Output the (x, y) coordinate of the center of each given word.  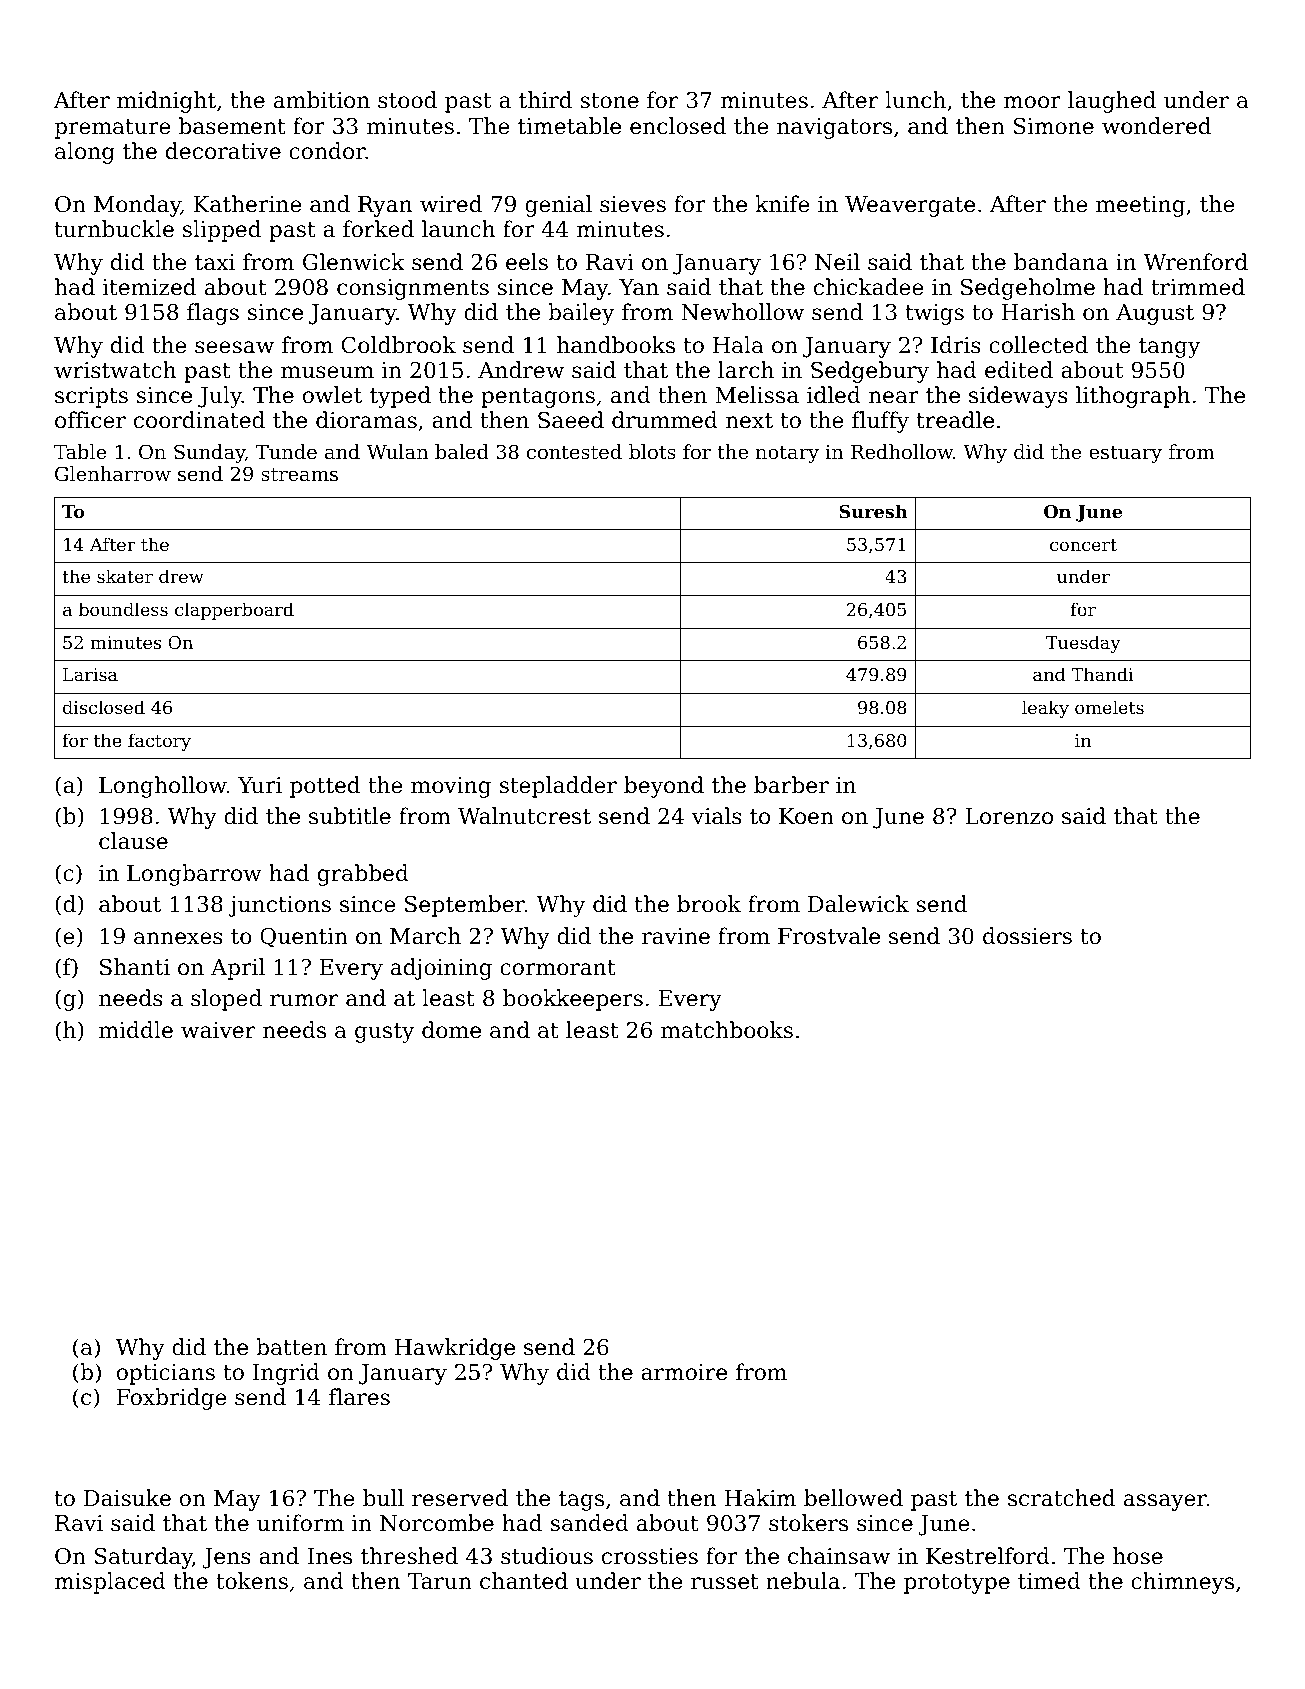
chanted (524, 1581)
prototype (957, 1584)
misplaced (110, 1583)
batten (291, 1347)
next (749, 421)
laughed (1112, 102)
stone (609, 101)
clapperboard (234, 611)
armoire (684, 1372)
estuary (1125, 455)
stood (407, 100)
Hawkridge (455, 1349)
